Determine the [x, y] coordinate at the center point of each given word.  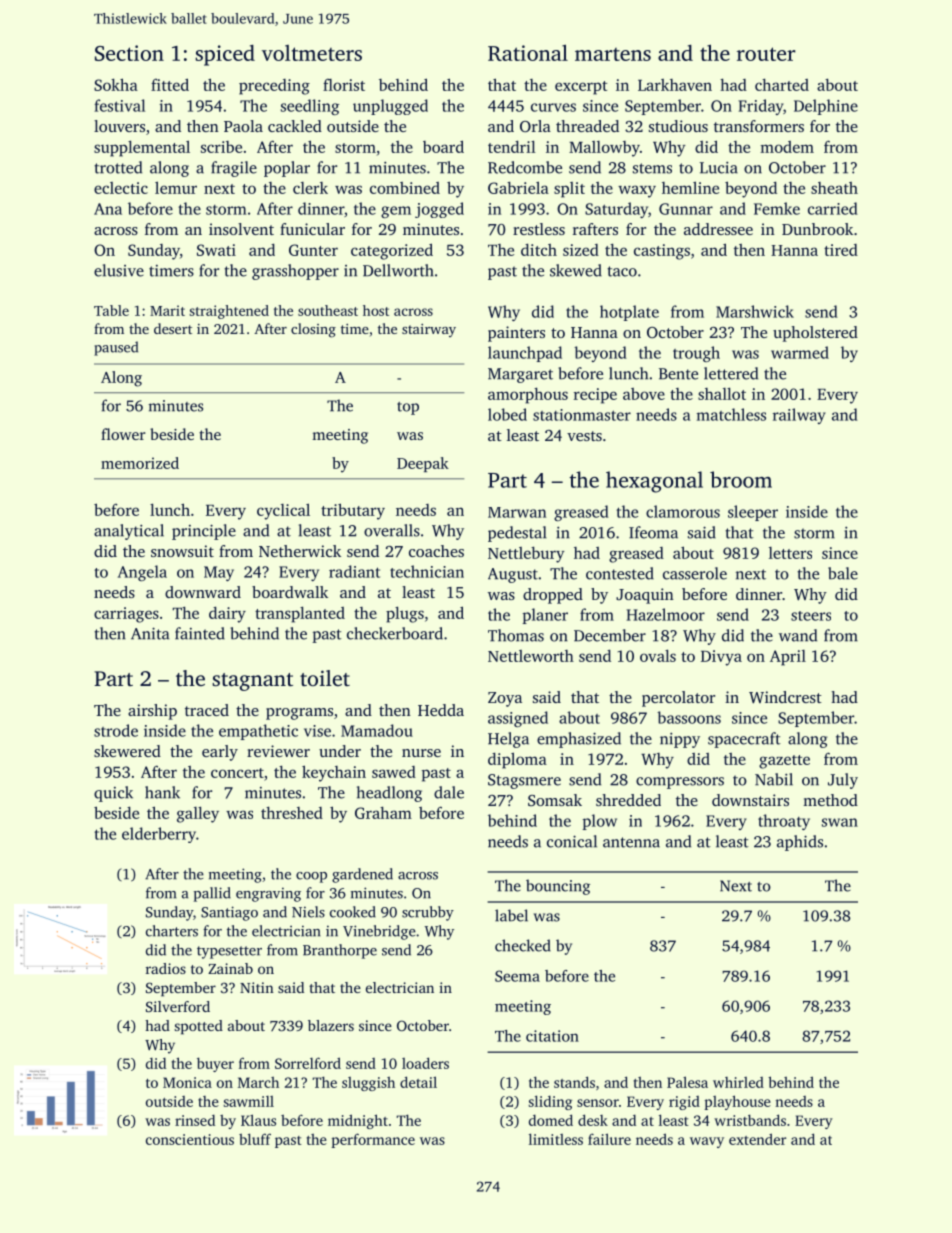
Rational [528, 52]
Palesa [687, 1082]
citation [552, 1036]
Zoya [505, 699]
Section [129, 53]
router [766, 54]
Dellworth [398, 270]
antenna [631, 842]
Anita [150, 633]
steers [811, 616]
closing [313, 330]
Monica [187, 1082]
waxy [637, 191]
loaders [425, 1063]
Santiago [229, 913]
